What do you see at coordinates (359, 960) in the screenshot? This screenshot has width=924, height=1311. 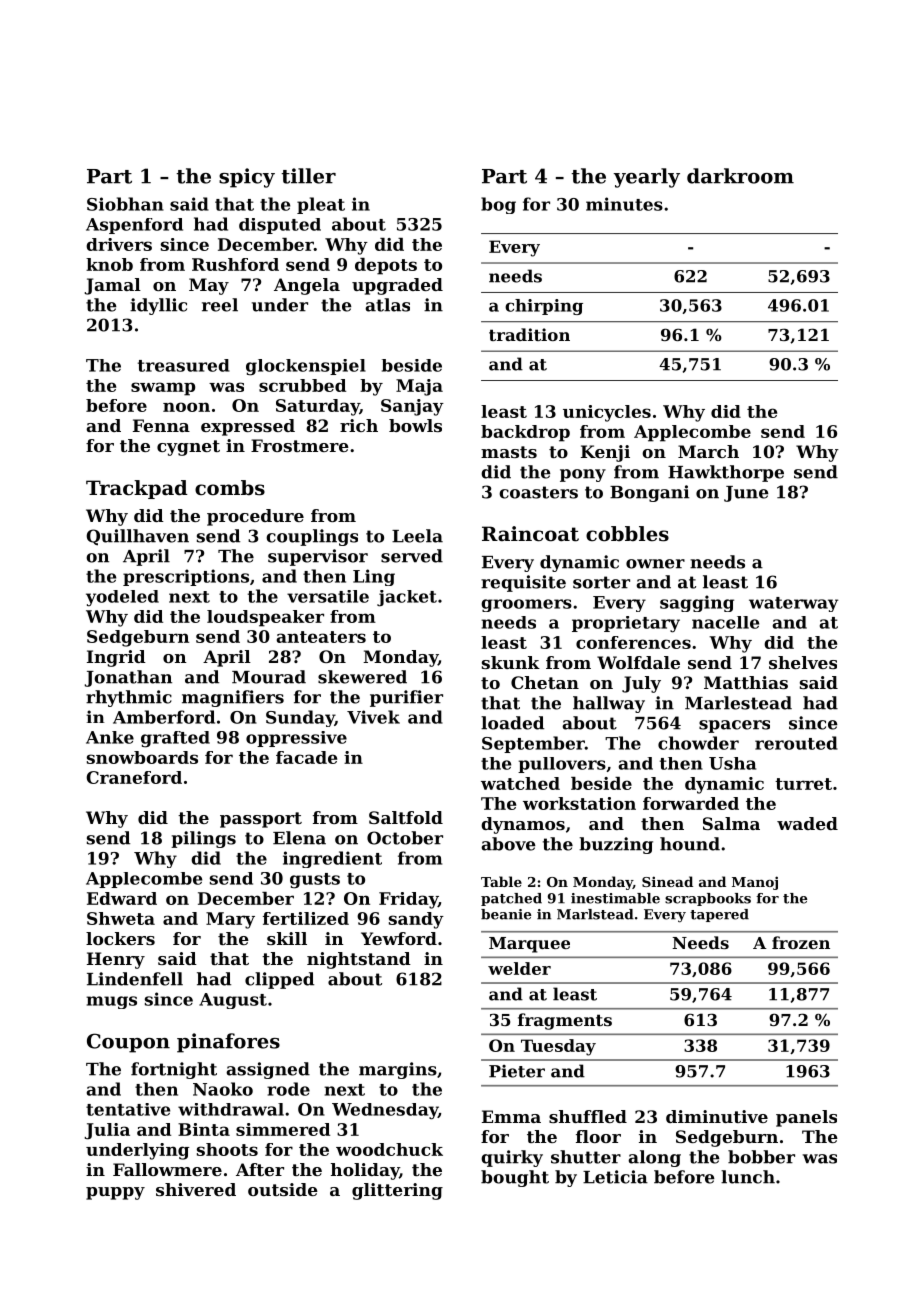 I see `nightstand` at bounding box center [359, 960].
